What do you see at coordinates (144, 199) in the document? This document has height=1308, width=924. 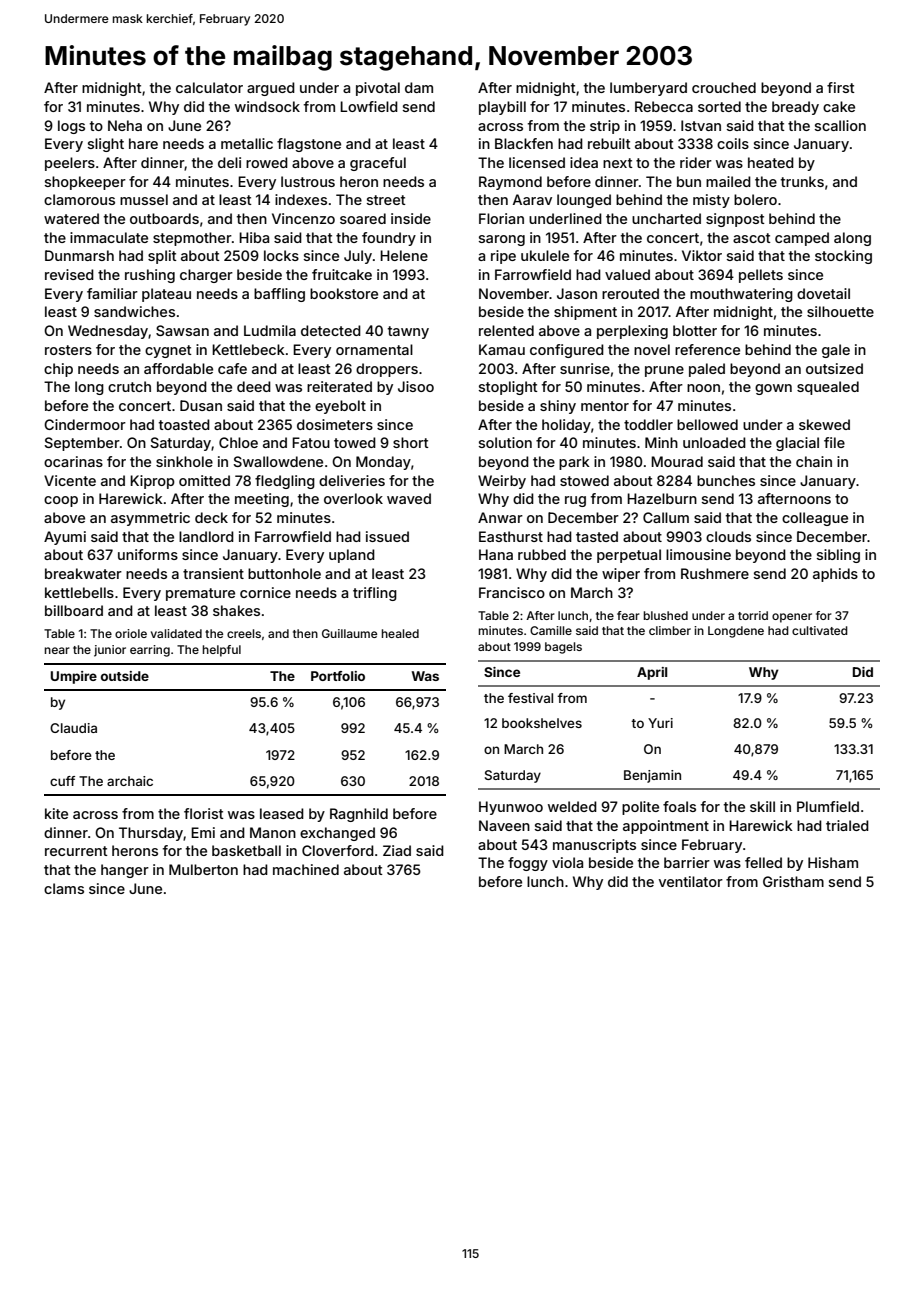 I see `mussel` at bounding box center [144, 199].
